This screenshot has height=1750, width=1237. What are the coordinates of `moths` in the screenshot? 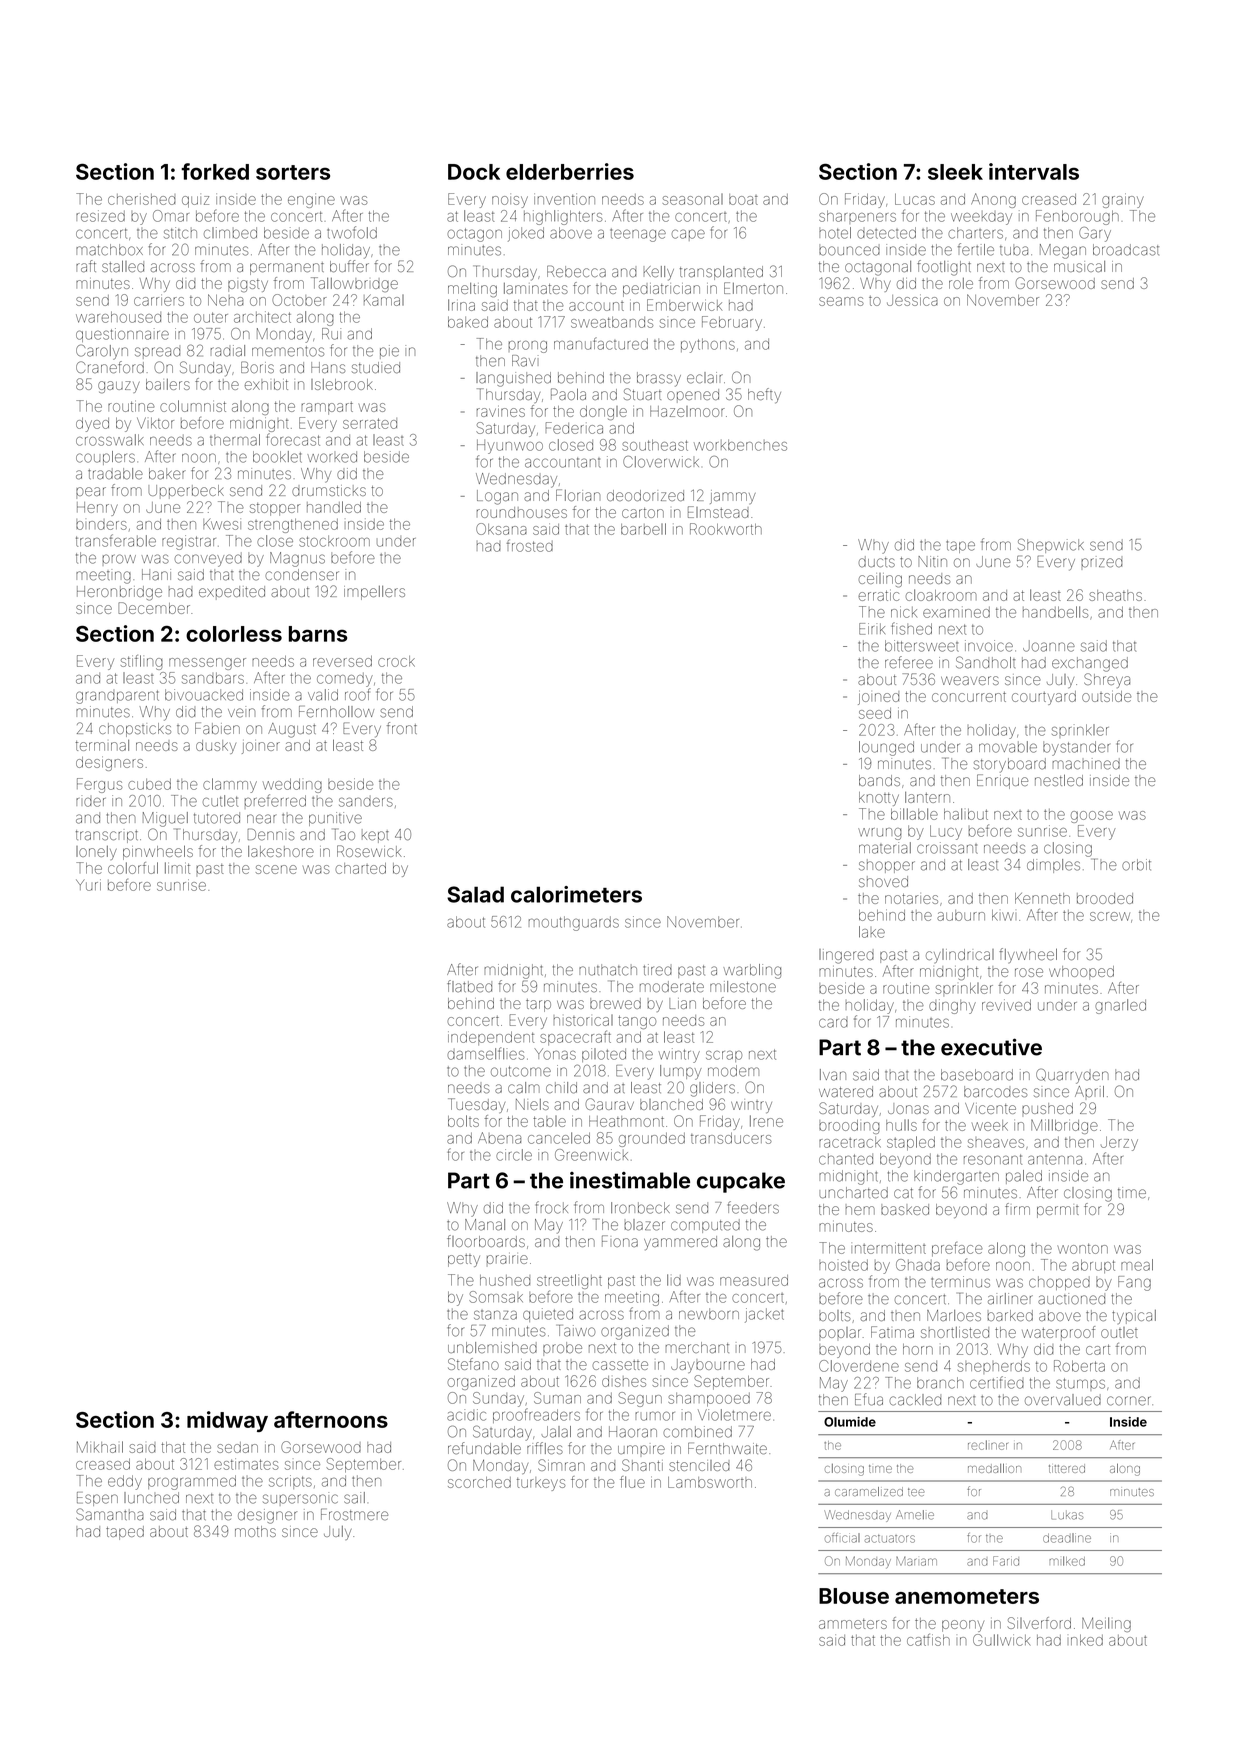 It's located at (255, 1531).
